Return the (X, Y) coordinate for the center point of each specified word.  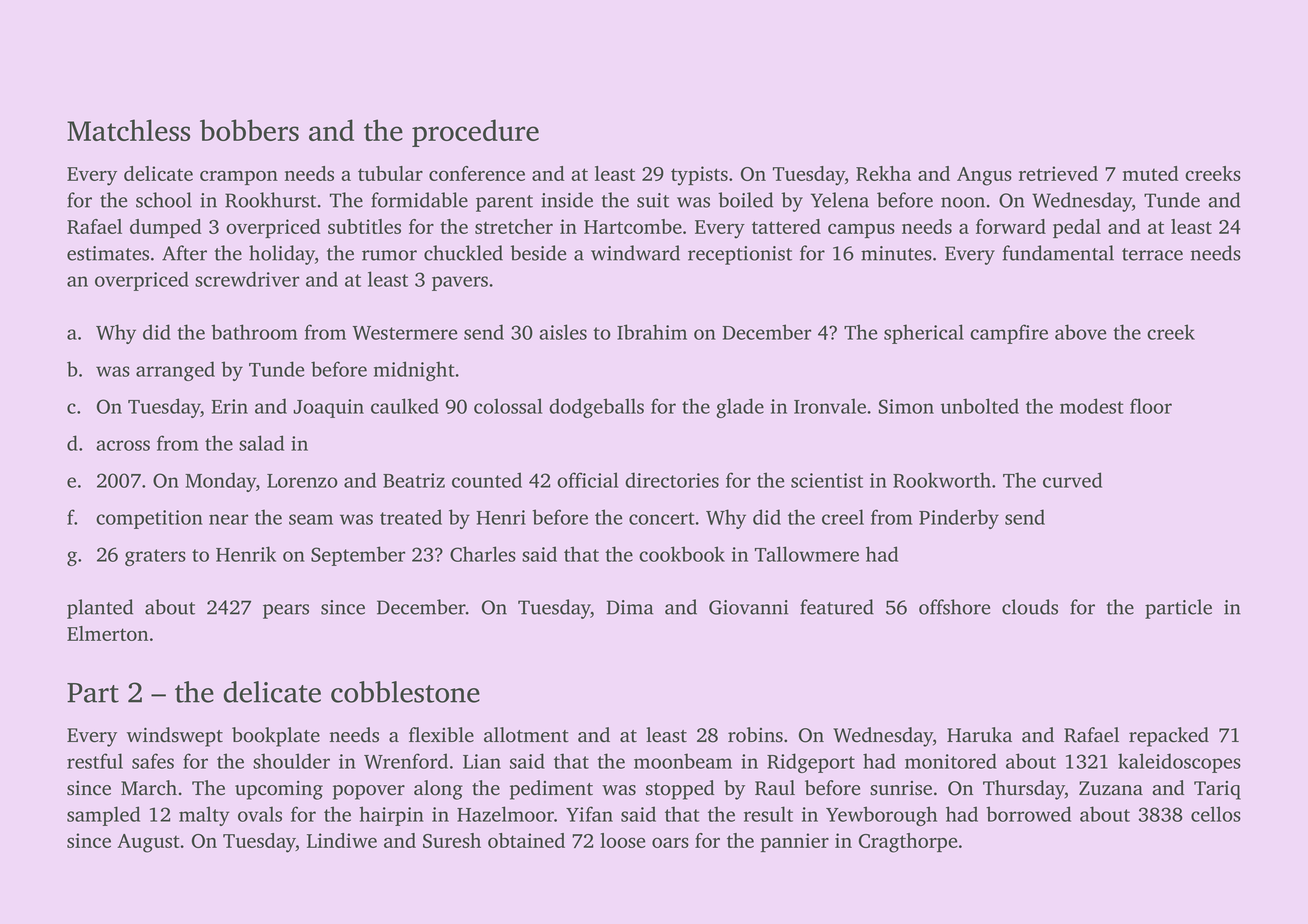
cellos (1216, 814)
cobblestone (405, 692)
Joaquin (328, 408)
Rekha (883, 173)
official (588, 480)
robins (755, 735)
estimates (108, 253)
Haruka (979, 735)
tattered (786, 226)
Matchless (128, 130)
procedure (475, 133)
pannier (795, 842)
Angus (984, 176)
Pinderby (959, 519)
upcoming (279, 790)
